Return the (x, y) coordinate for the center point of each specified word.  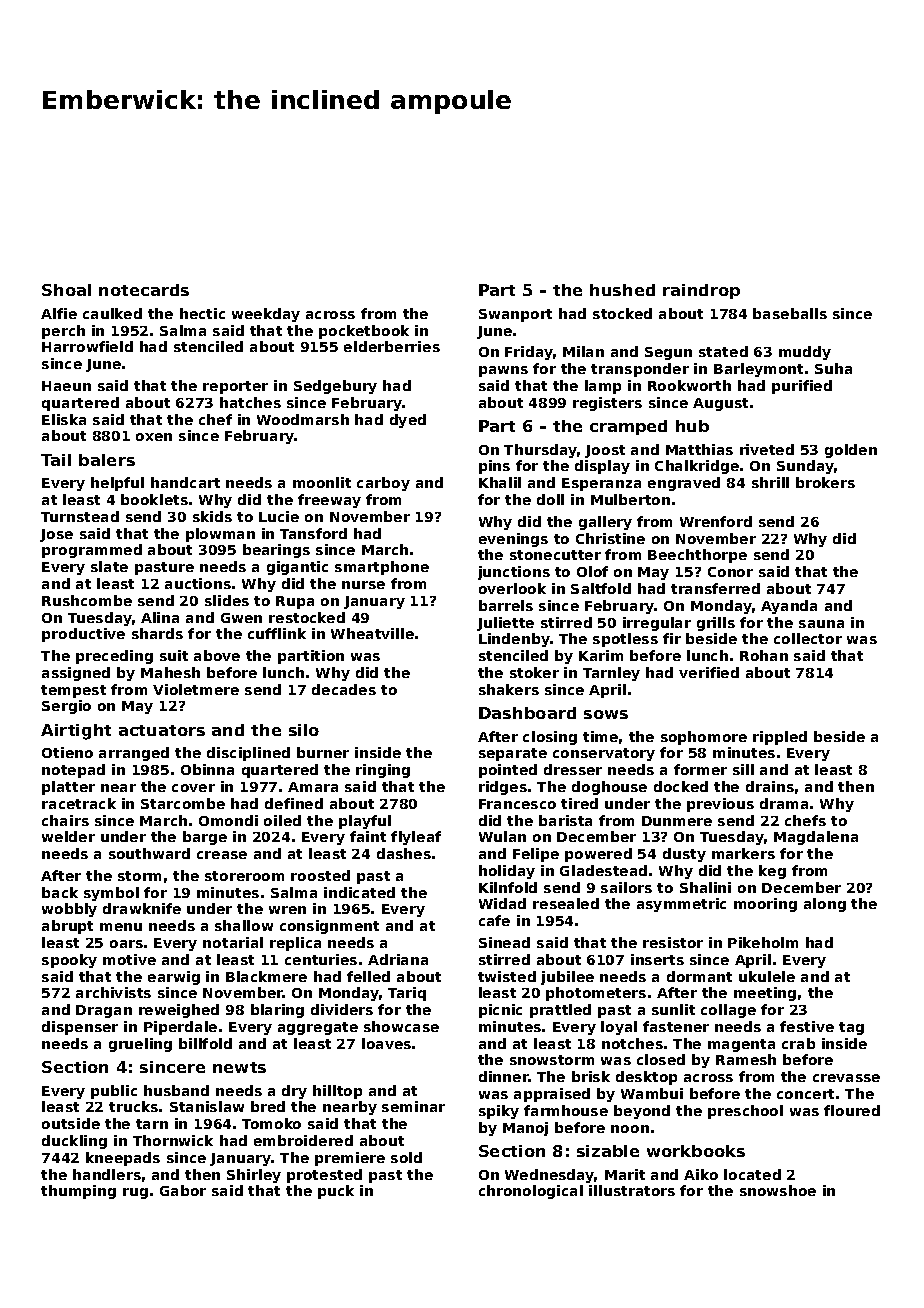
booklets (154, 499)
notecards (144, 290)
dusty (684, 855)
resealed (566, 903)
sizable (608, 1151)
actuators (162, 730)
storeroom (244, 876)
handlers (107, 1174)
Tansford (313, 533)
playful (365, 822)
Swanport (515, 315)
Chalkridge (697, 467)
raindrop (701, 291)
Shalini (705, 887)
